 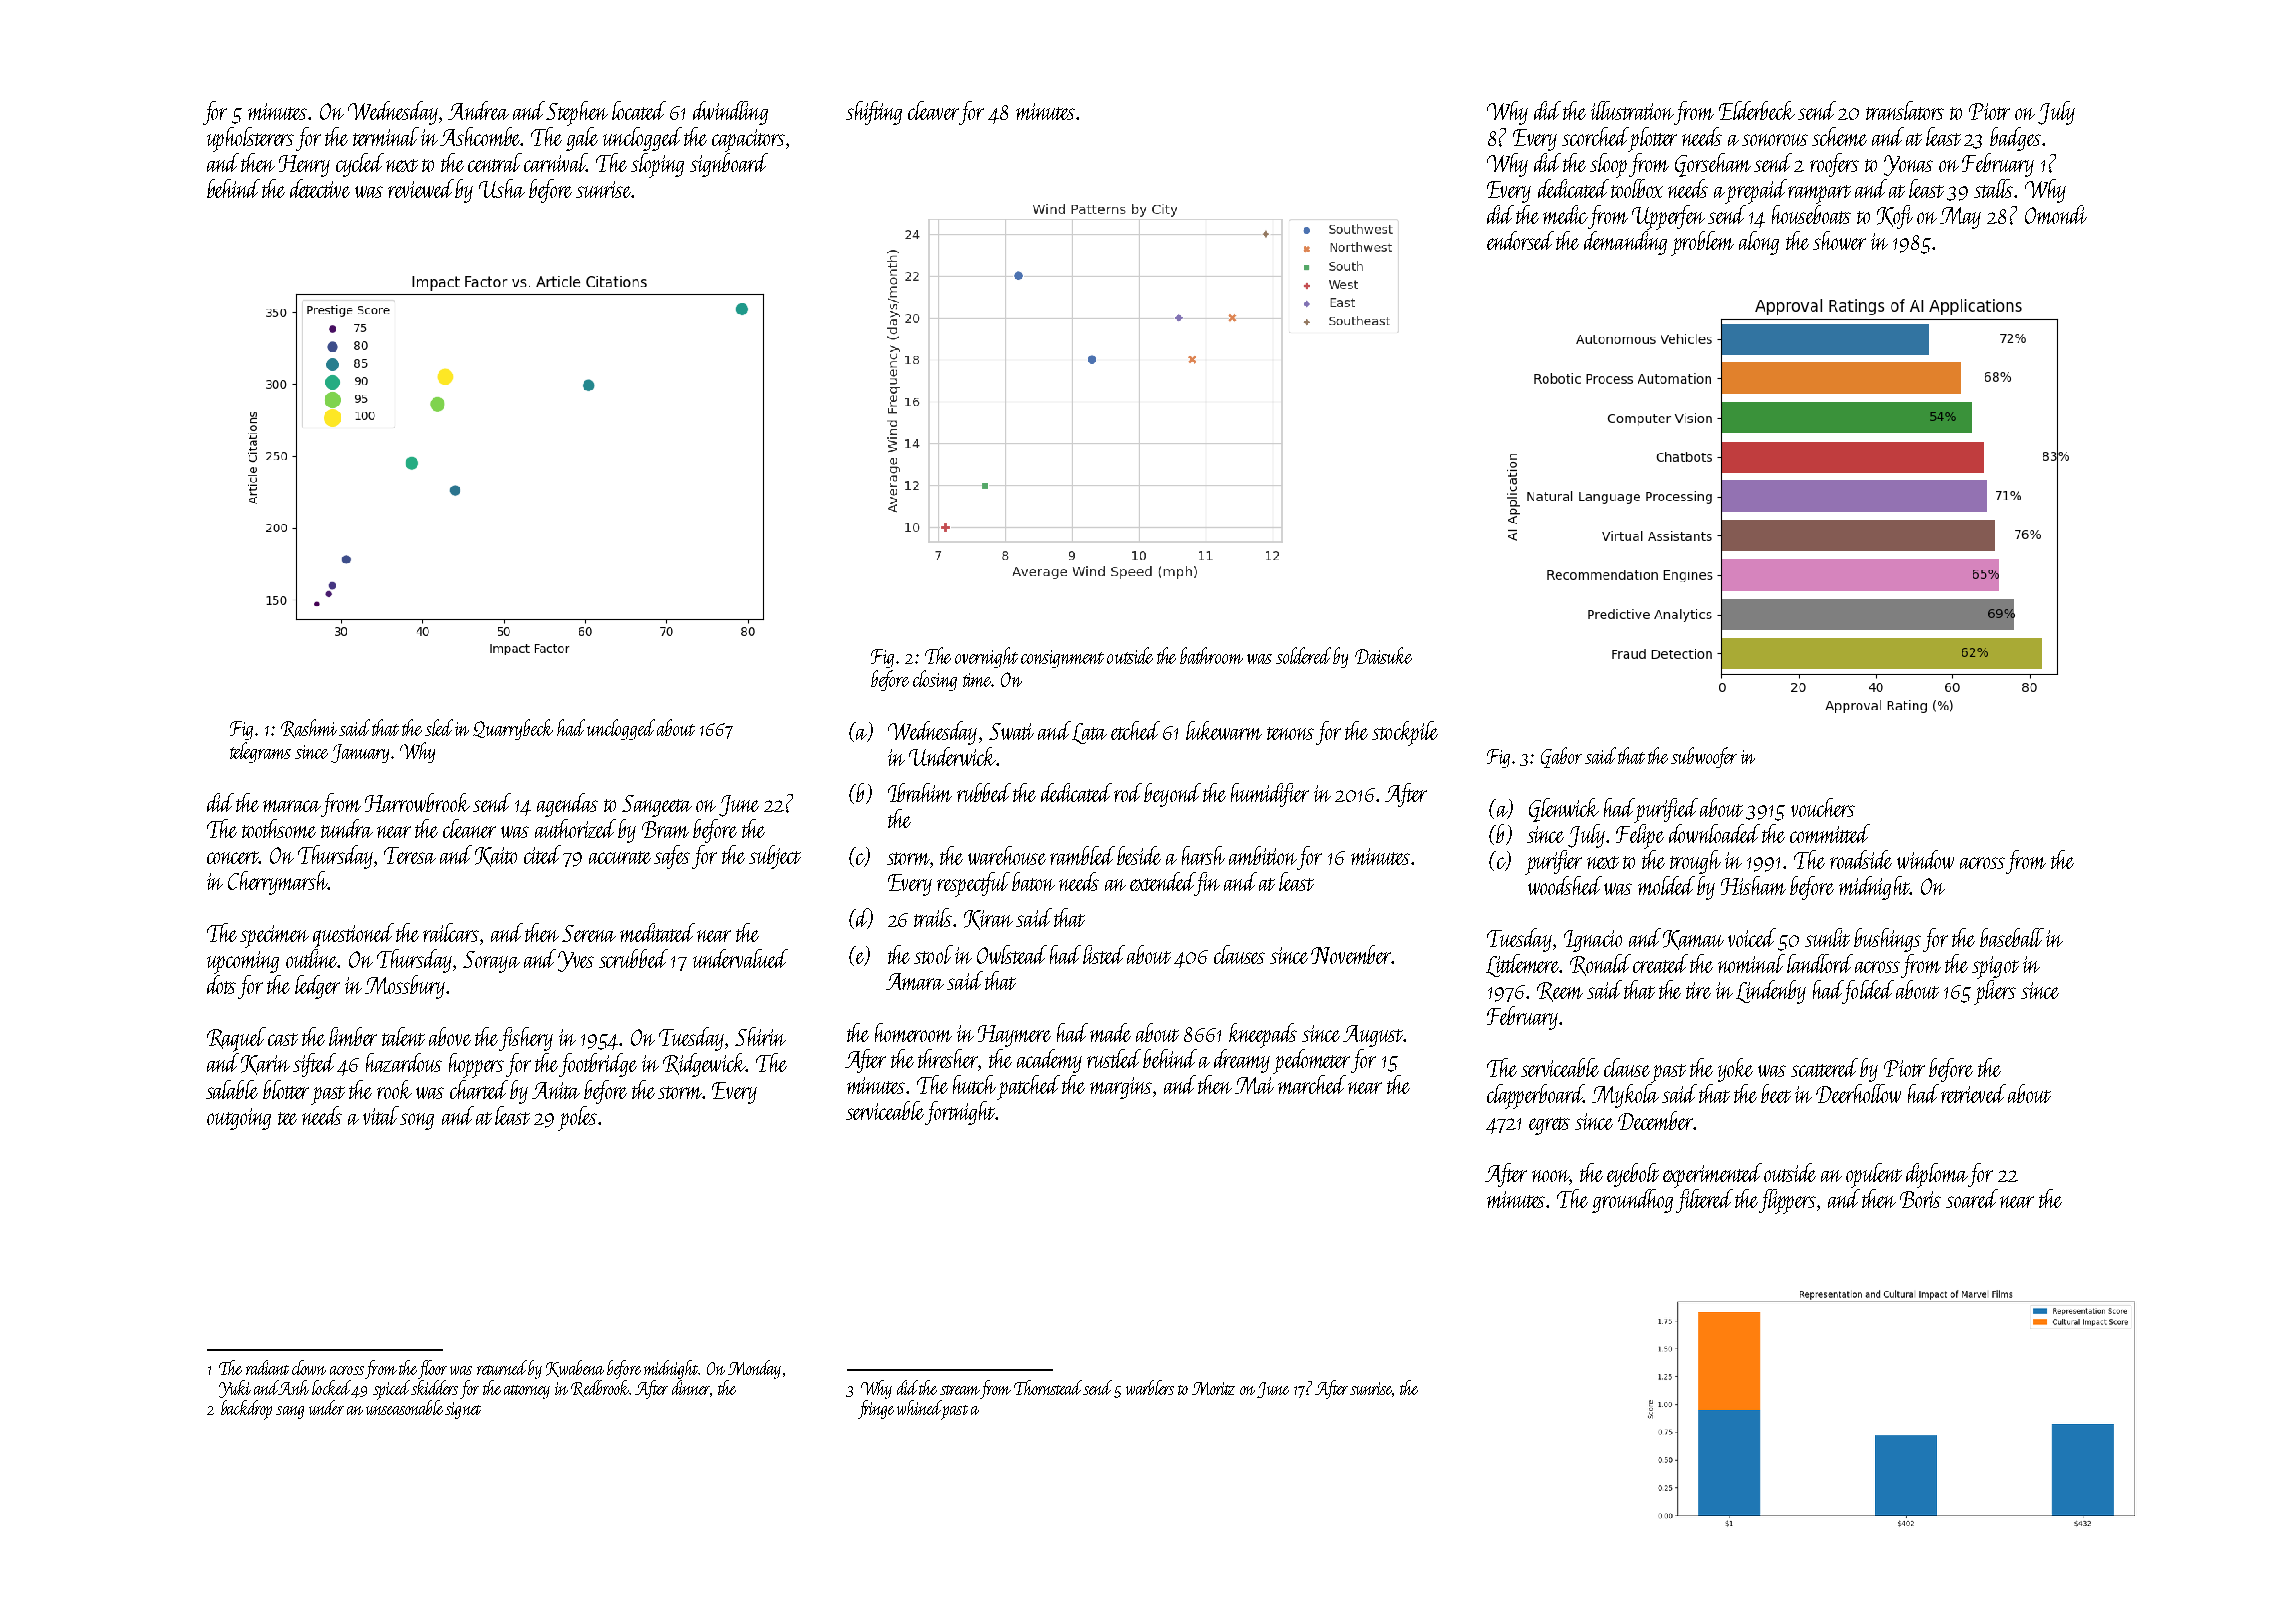 I want to click on detective, so click(x=320, y=188).
